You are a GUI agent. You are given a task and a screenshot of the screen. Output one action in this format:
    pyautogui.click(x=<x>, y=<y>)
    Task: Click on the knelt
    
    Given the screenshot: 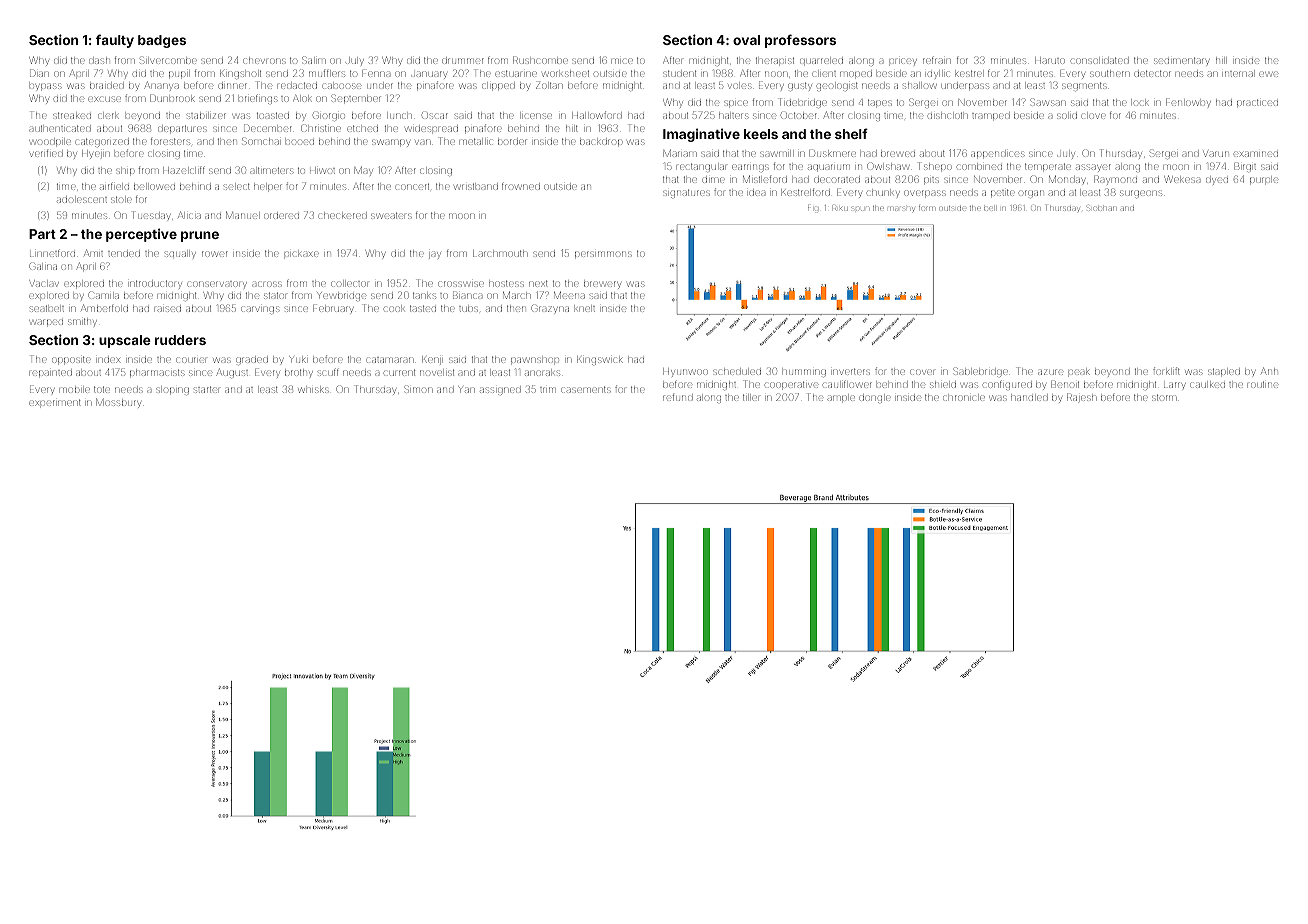 What is the action you would take?
    pyautogui.click(x=585, y=309)
